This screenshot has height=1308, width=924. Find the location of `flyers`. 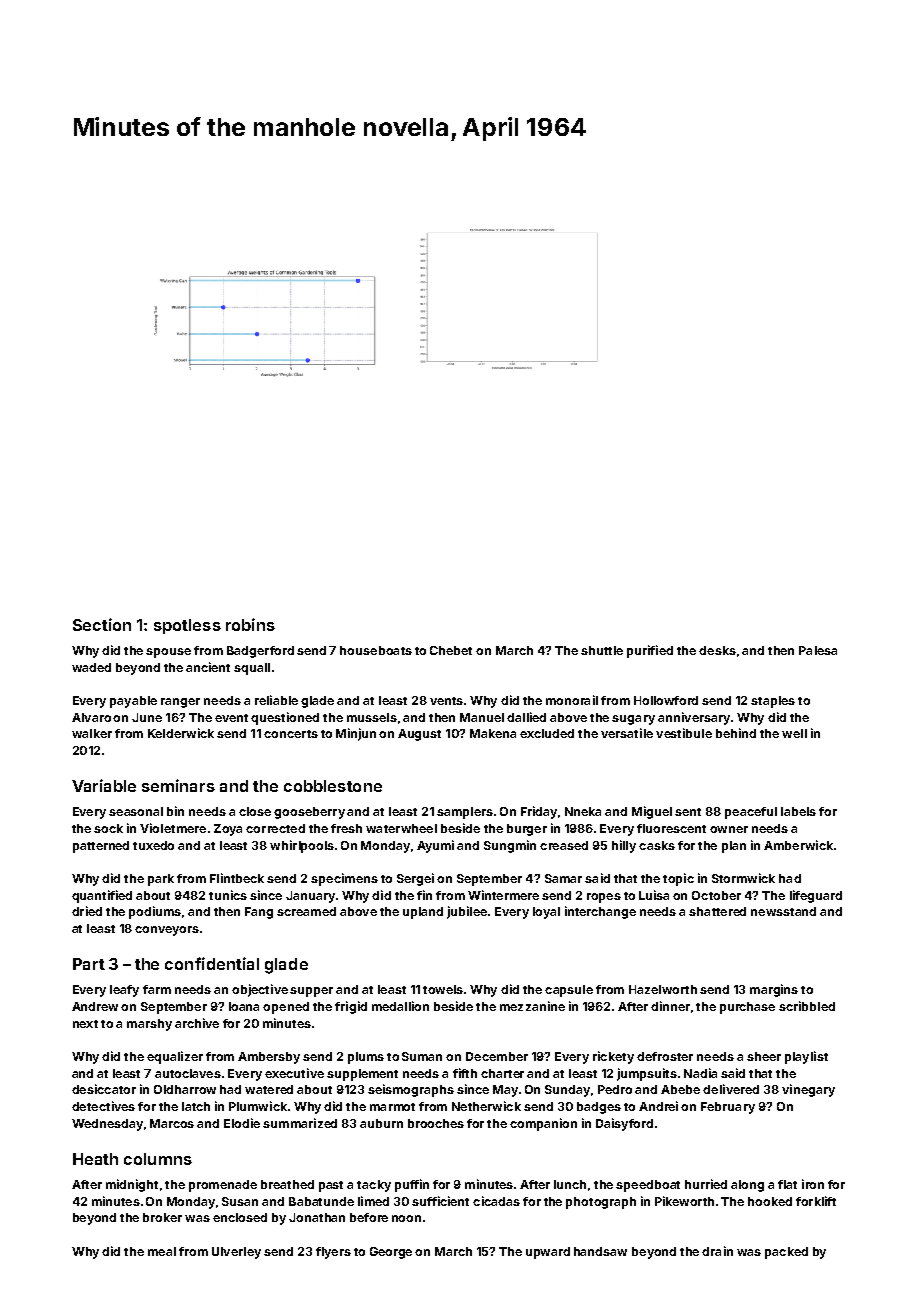

flyers is located at coordinates (333, 1253).
